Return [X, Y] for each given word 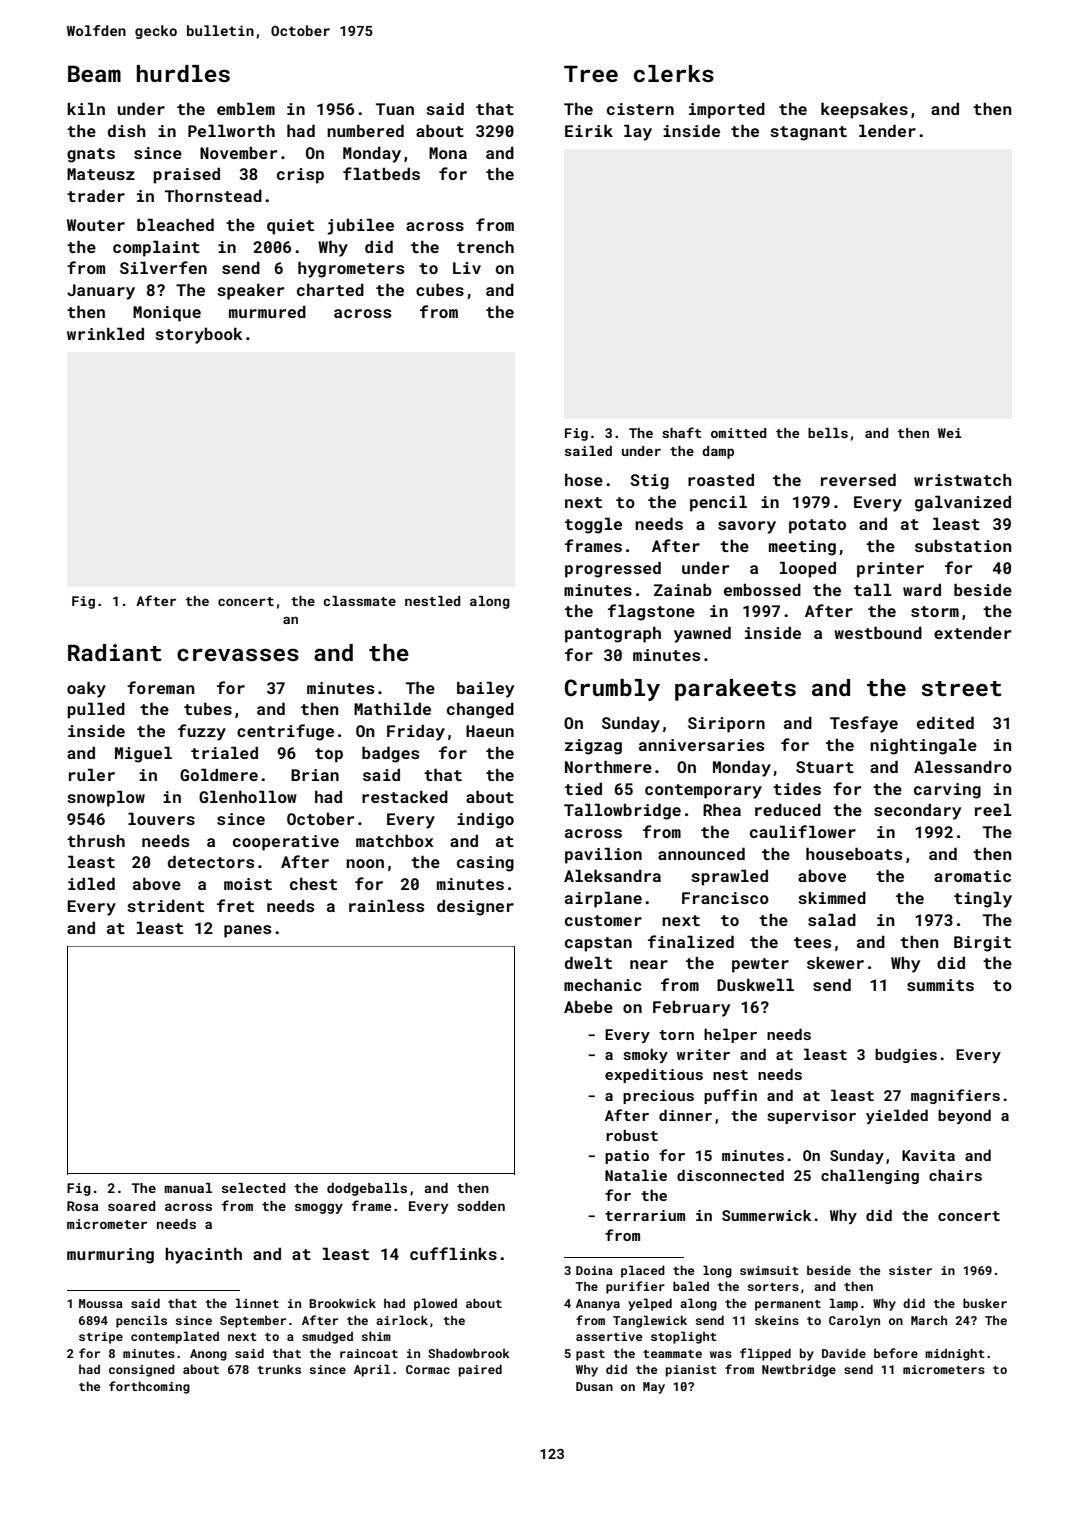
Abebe [588, 1006]
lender [887, 130]
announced [701, 853]
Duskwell [755, 984]
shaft [682, 432]
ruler [92, 774]
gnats [91, 155]
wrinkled [105, 333]
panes [247, 931]
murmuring [110, 1256]
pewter [760, 965]
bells [828, 433]
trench [485, 247]
